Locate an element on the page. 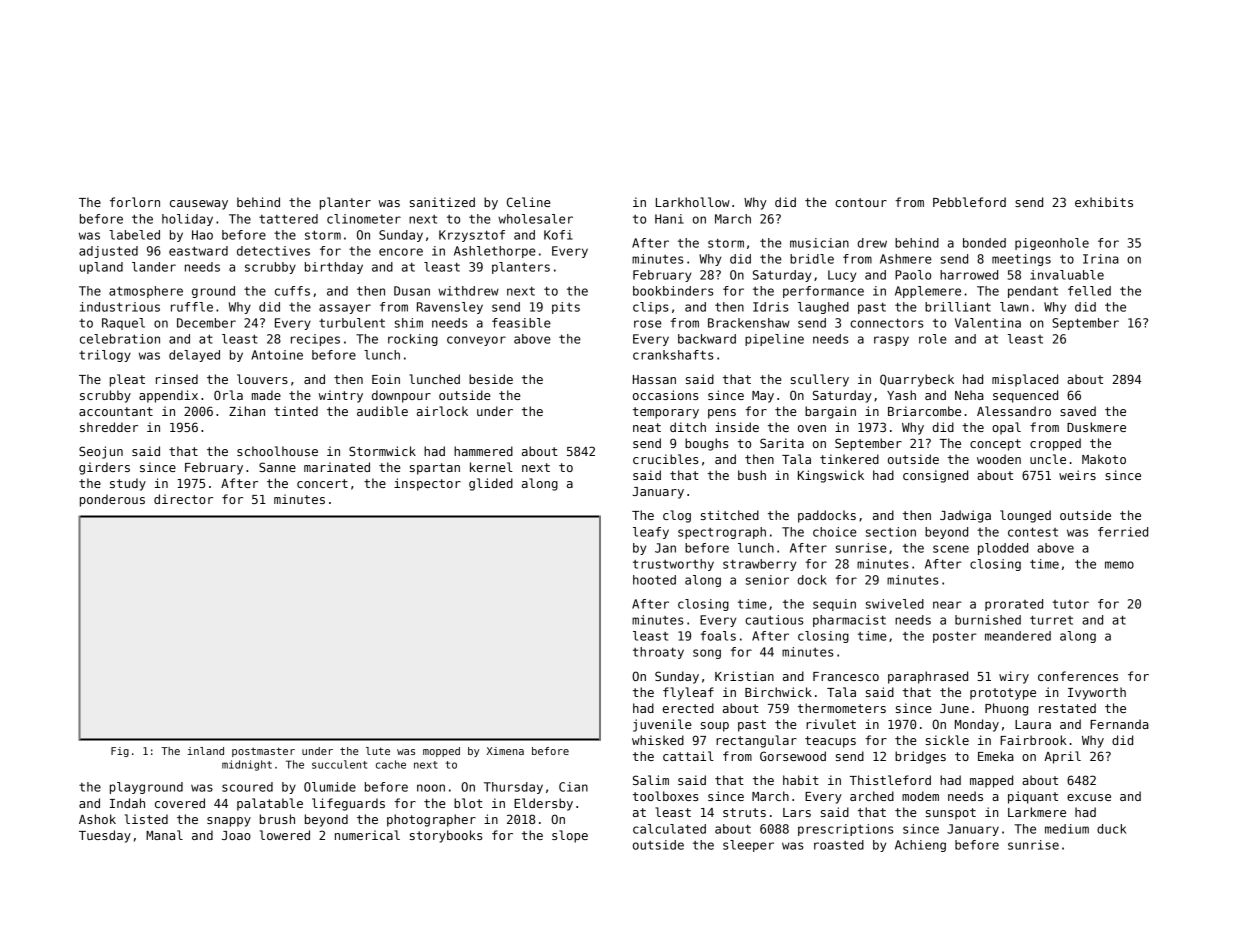 Image resolution: width=1233 pixels, height=952 pixels. rectangular is located at coordinates (756, 741).
